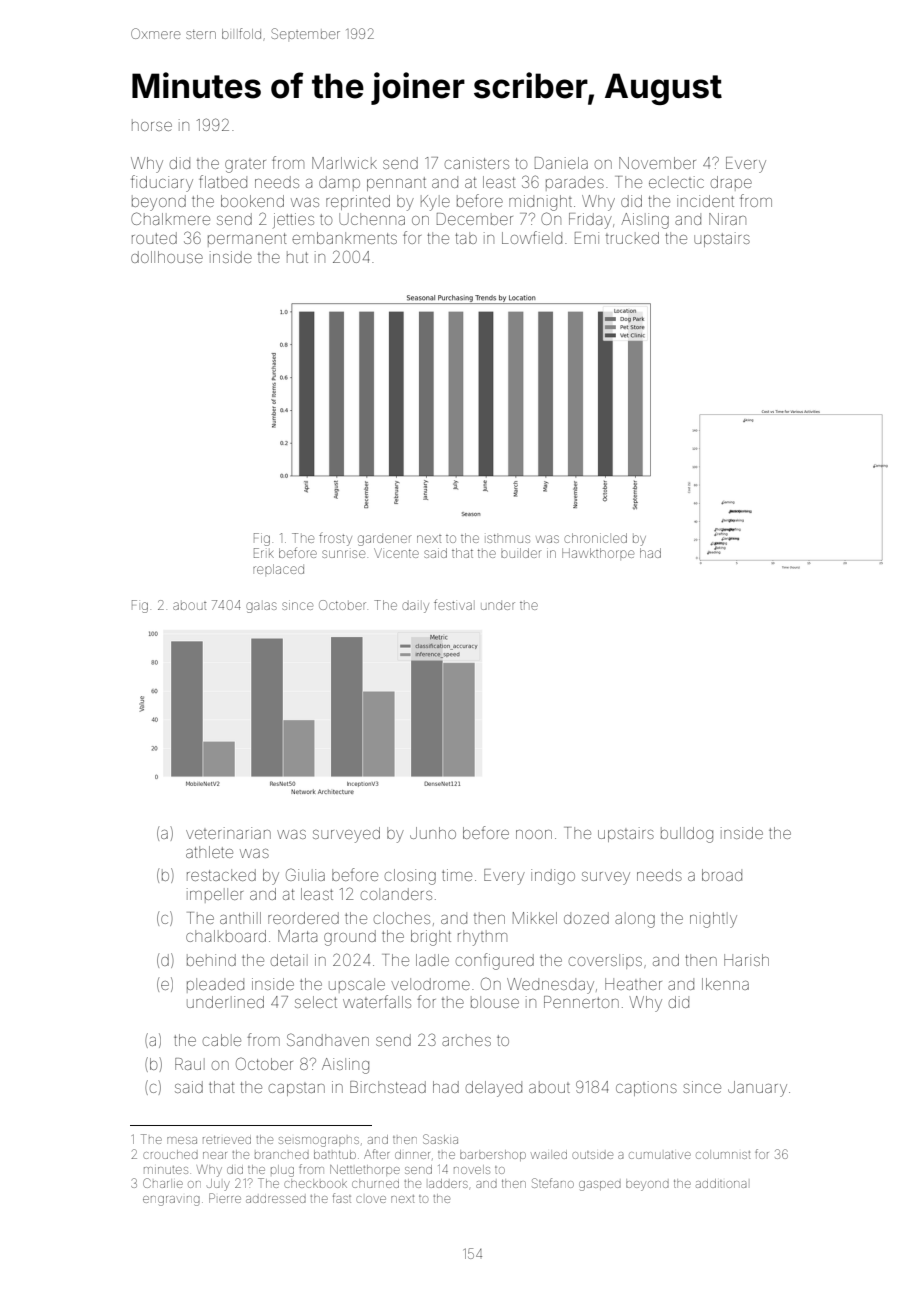  I want to click on veterinarian, so click(228, 833).
